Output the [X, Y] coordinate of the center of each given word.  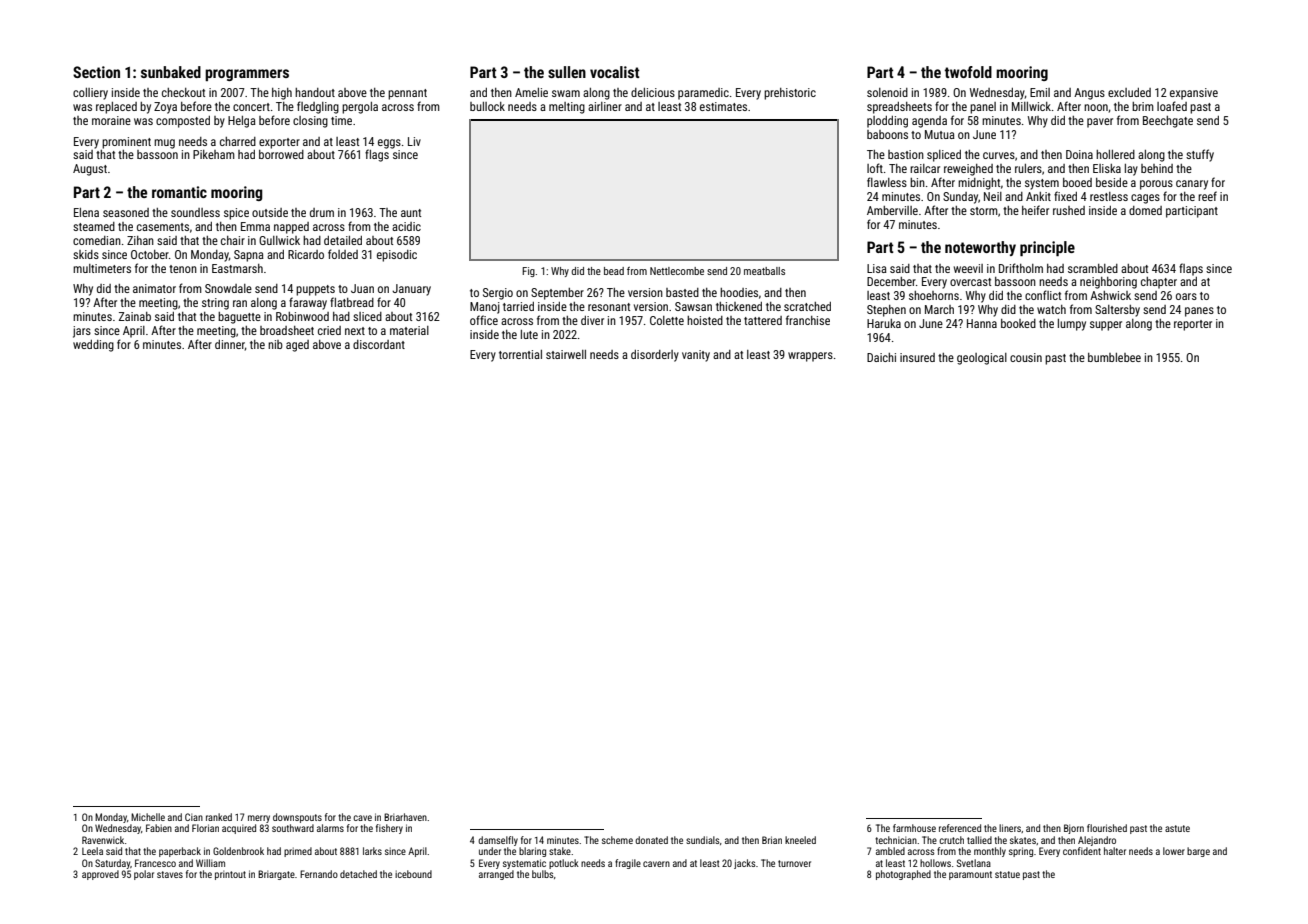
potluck [564, 864]
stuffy [1200, 155]
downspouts [297, 818]
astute [1177, 828]
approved [100, 875]
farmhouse [914, 828]
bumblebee [1114, 357]
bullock [487, 106]
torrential [520, 354]
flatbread [352, 302]
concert [251, 107]
